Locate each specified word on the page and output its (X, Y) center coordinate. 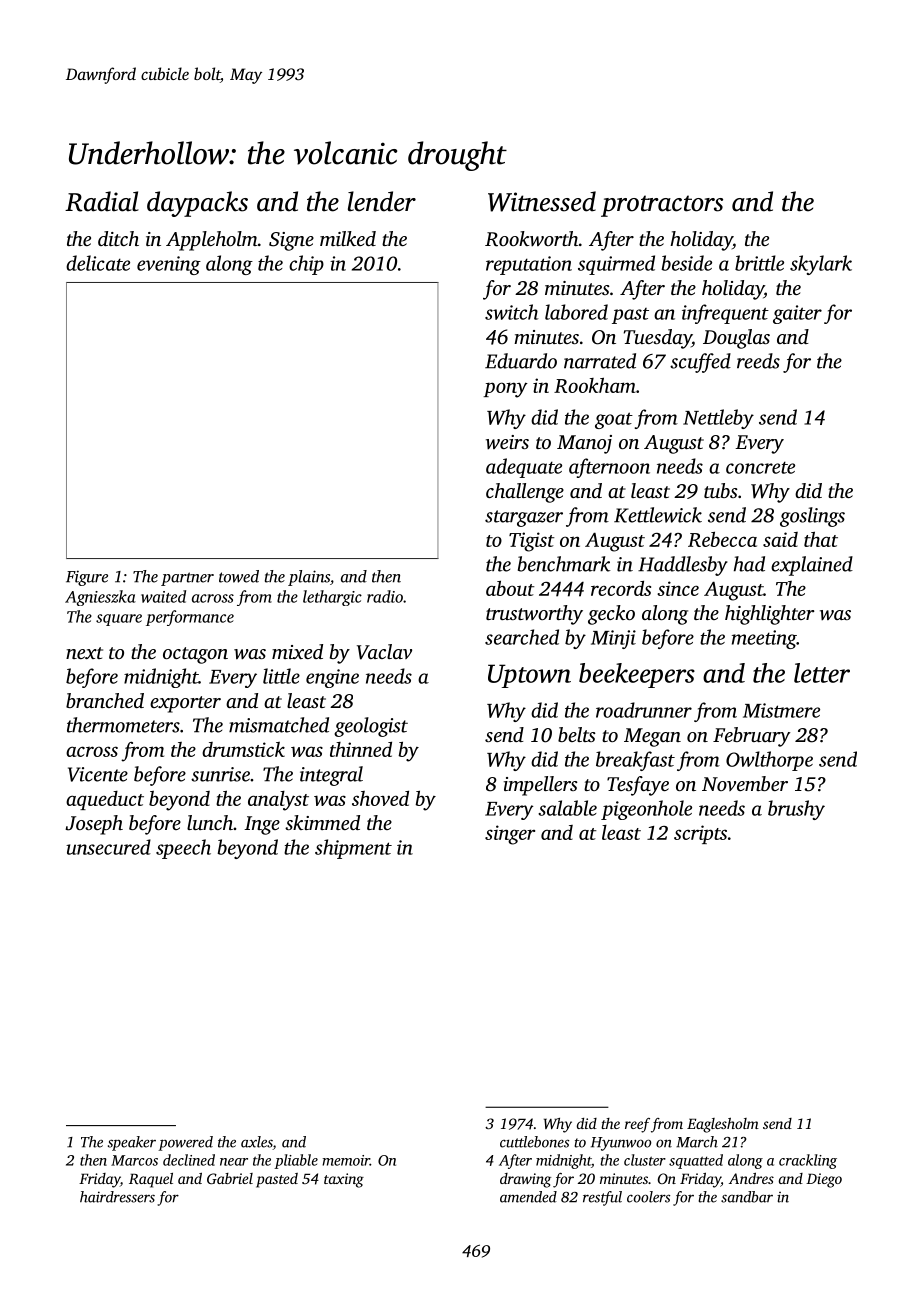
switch (511, 312)
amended (528, 1197)
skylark (821, 265)
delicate (98, 263)
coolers (648, 1197)
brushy (796, 810)
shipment (353, 849)
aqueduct (105, 800)
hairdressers (117, 1197)
